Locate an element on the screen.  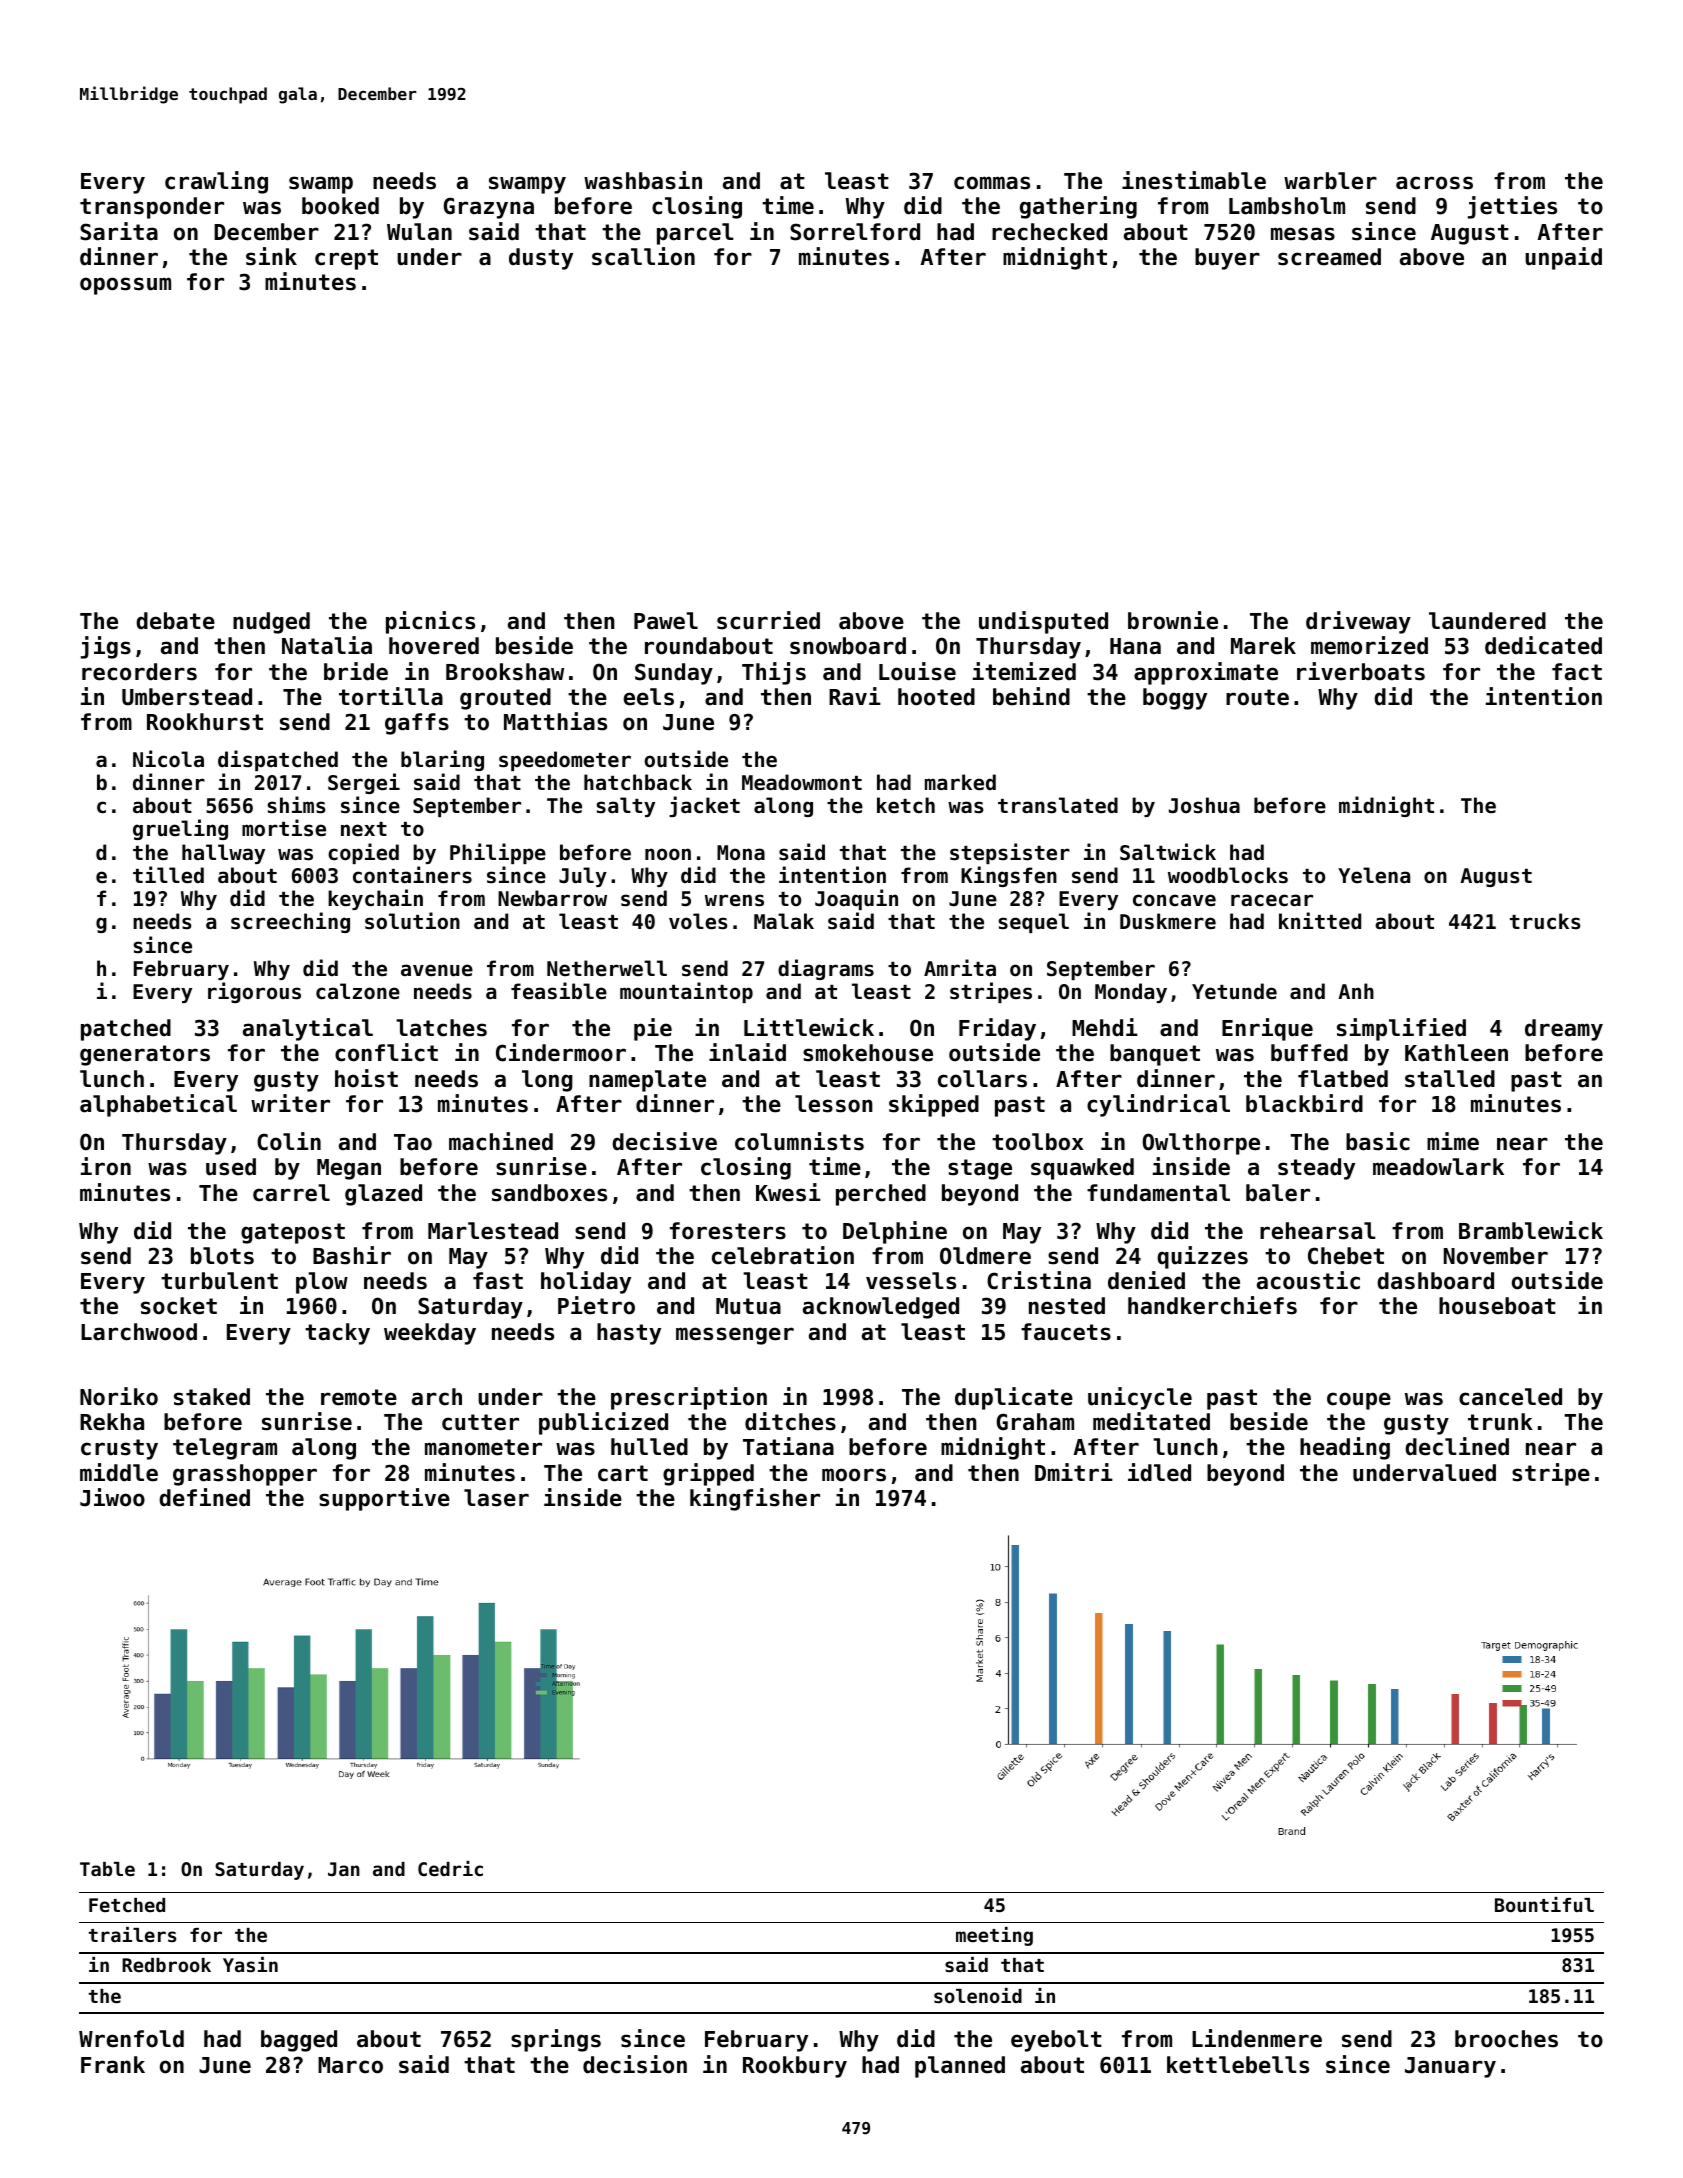
inestimable is located at coordinates (1194, 180).
